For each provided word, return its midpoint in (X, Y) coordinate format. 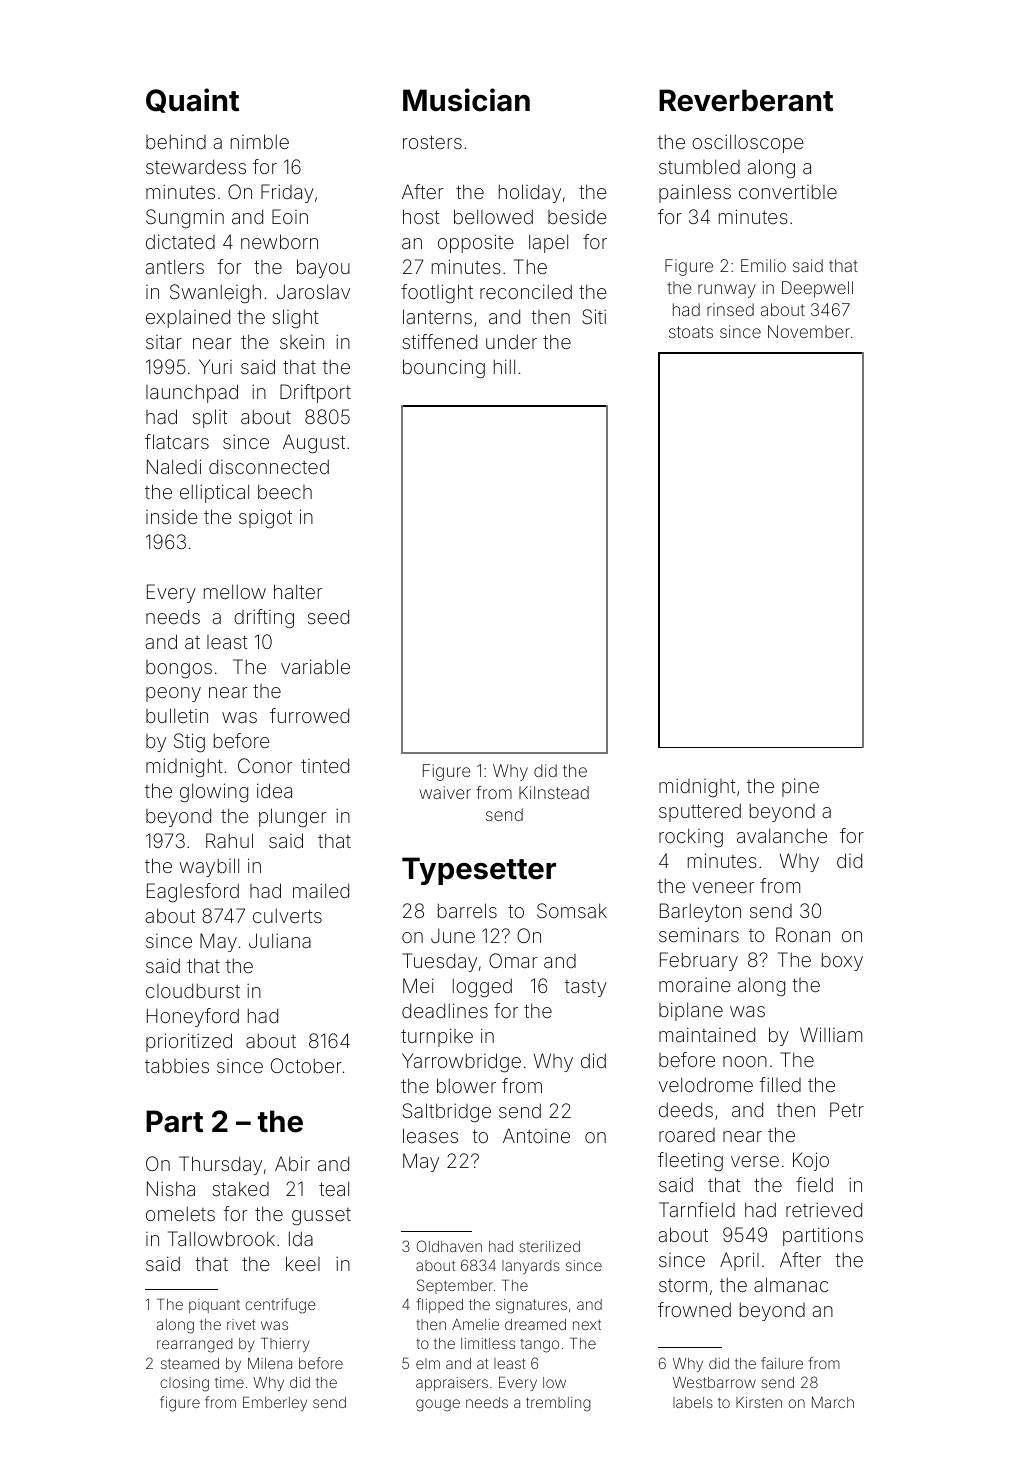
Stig (189, 743)
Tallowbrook (221, 1238)
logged (482, 988)
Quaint (192, 100)
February (699, 961)
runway (727, 291)
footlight (437, 294)
